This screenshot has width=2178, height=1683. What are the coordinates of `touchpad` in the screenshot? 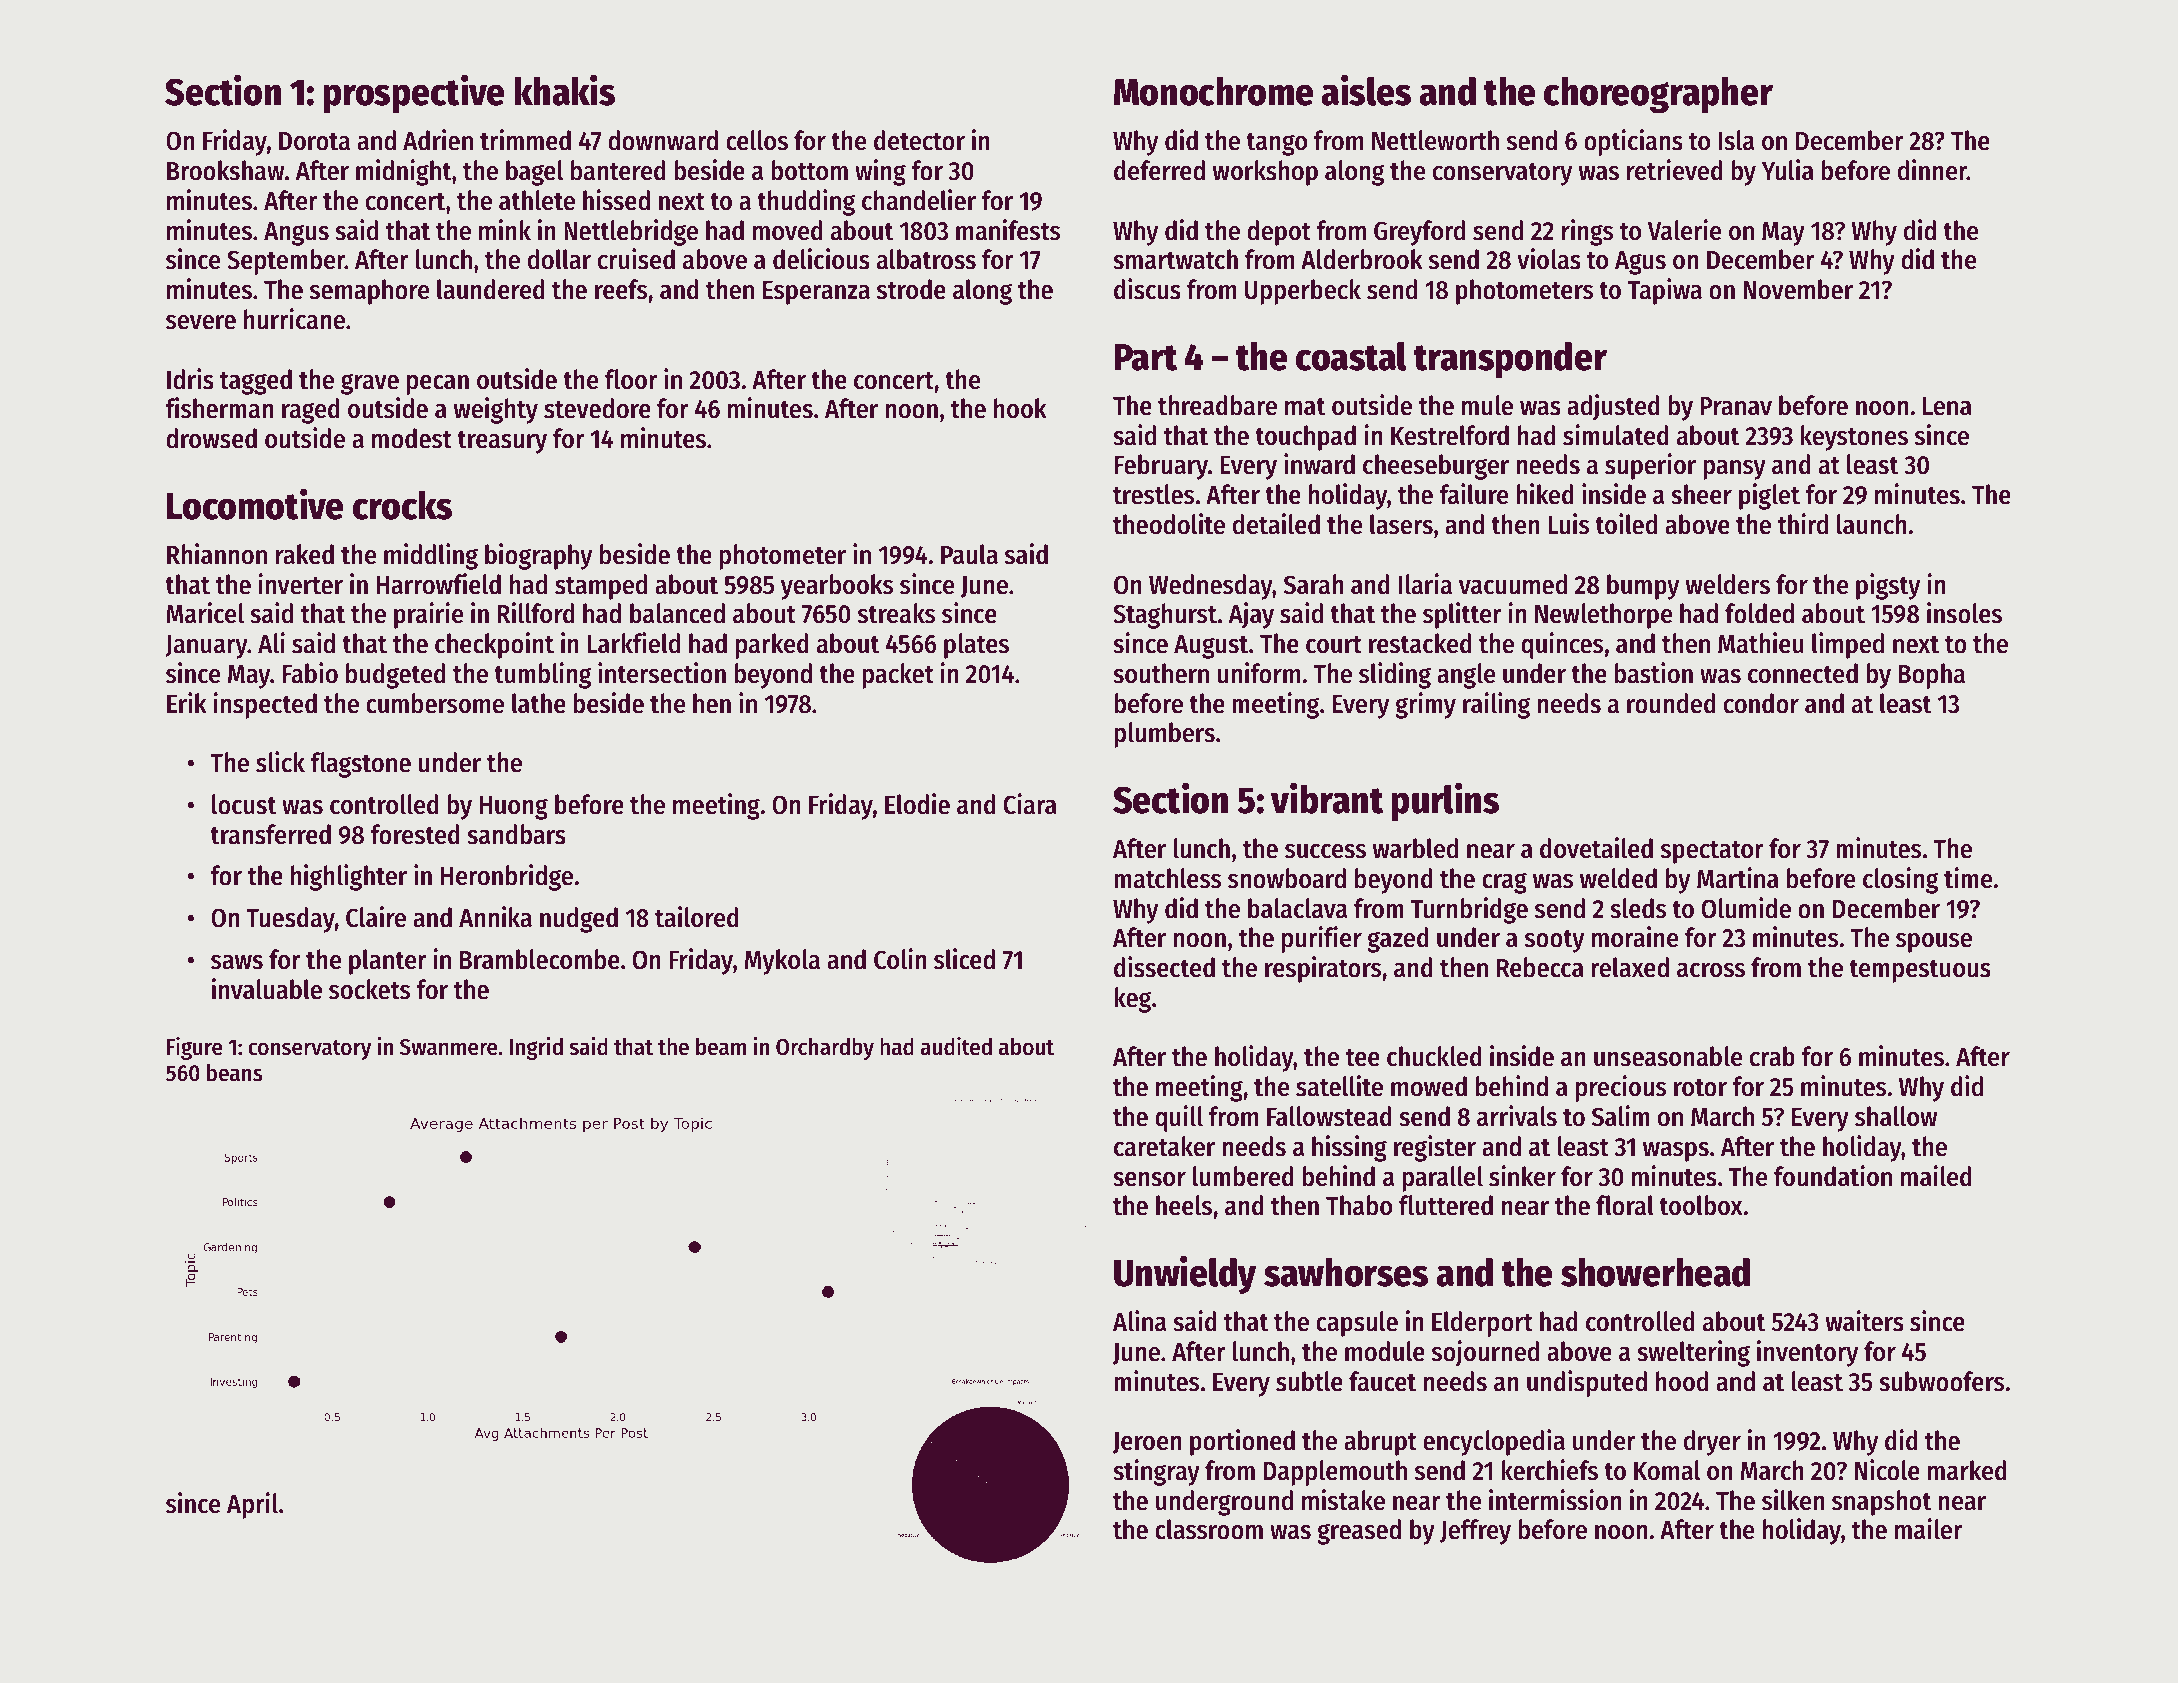 It's located at (1305, 438).
